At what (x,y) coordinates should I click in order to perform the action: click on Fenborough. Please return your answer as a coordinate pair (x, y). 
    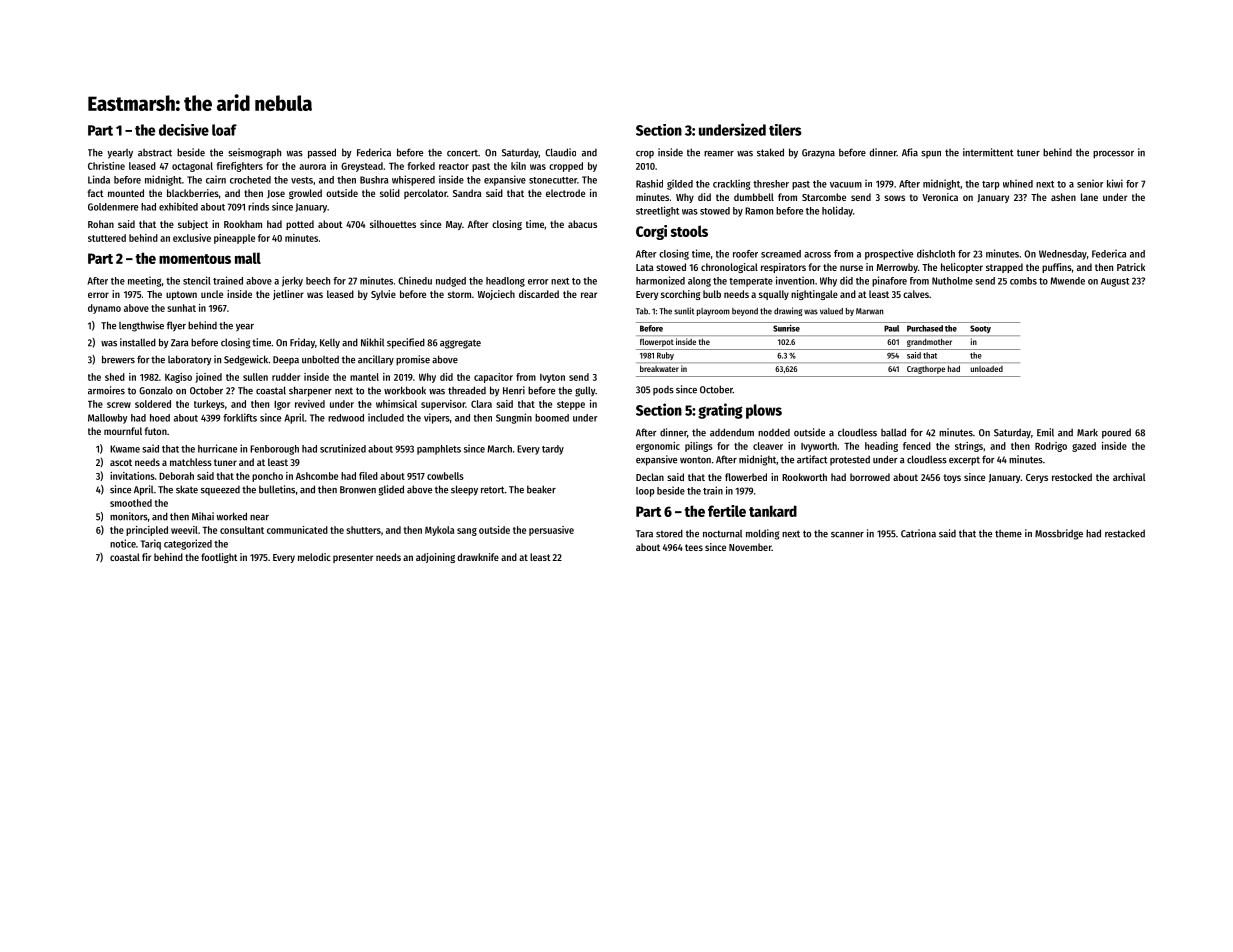
    Looking at the image, I should click on (274, 450).
